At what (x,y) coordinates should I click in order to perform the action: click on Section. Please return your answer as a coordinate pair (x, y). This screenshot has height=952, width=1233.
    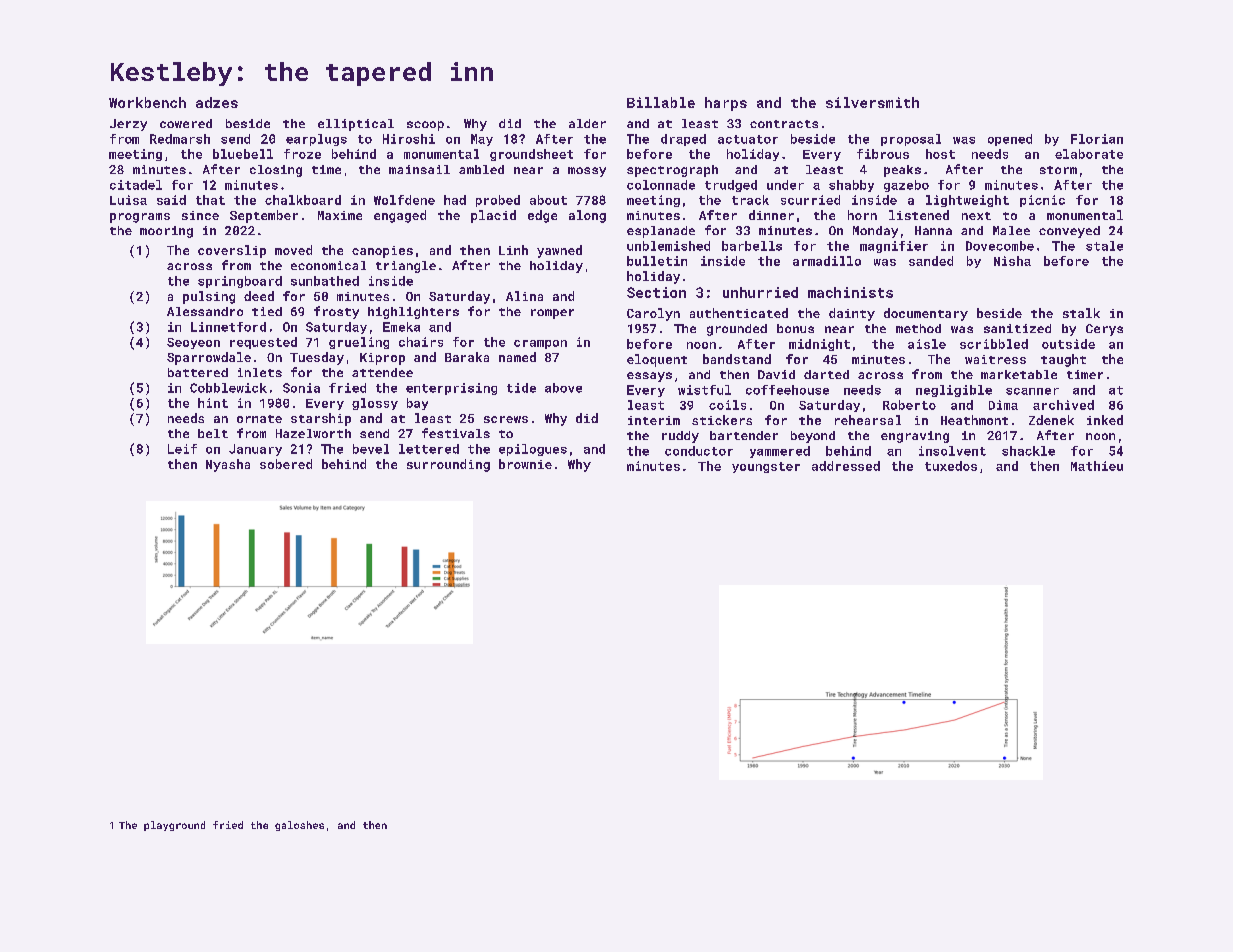
    Looking at the image, I should click on (656, 292).
